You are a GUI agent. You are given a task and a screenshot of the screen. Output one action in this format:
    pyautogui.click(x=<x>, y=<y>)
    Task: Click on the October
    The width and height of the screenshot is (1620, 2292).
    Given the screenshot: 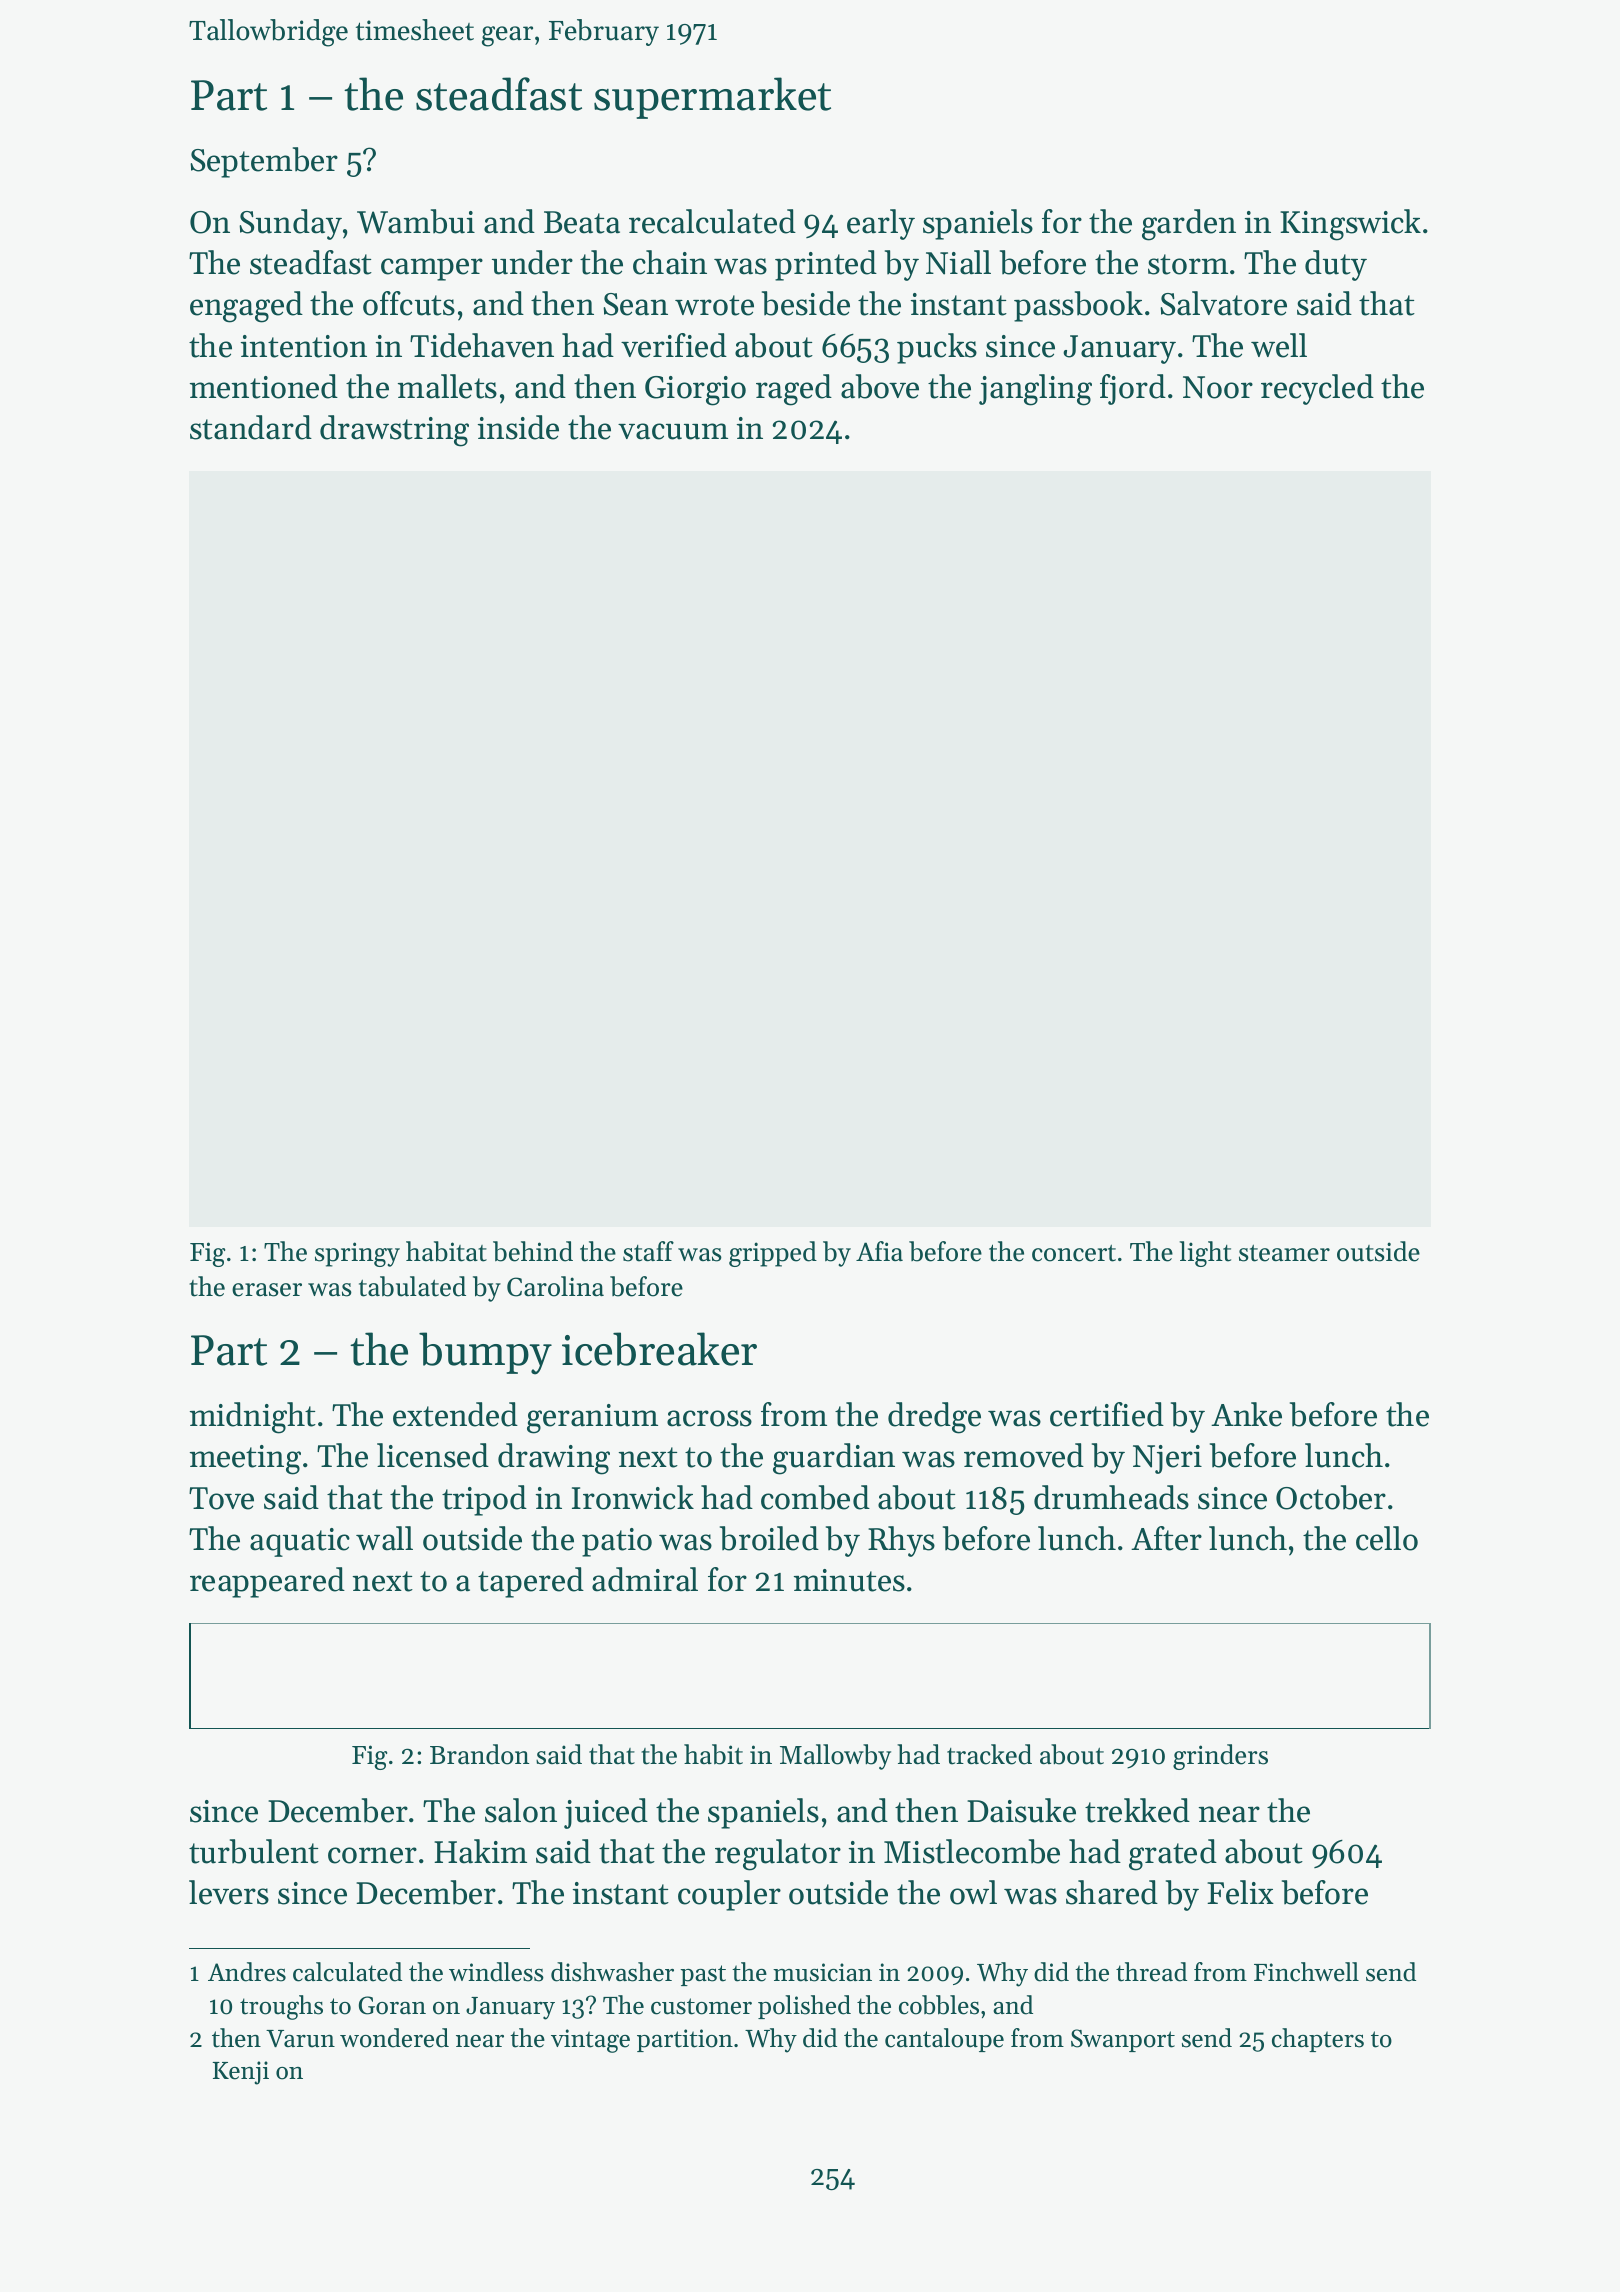 What is the action you would take?
    pyautogui.click(x=1331, y=1497)
